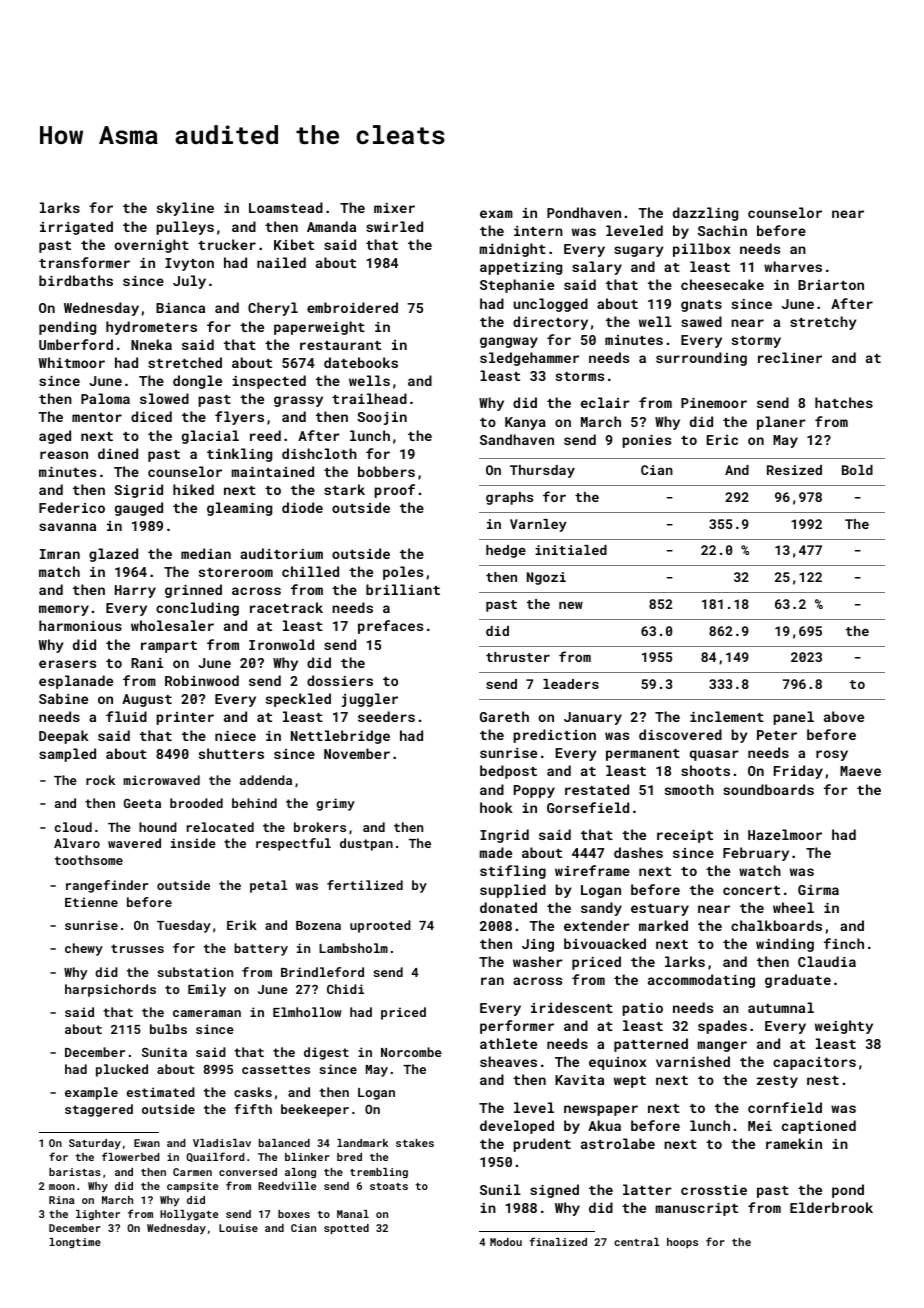  I want to click on directory, so click(550, 323).
